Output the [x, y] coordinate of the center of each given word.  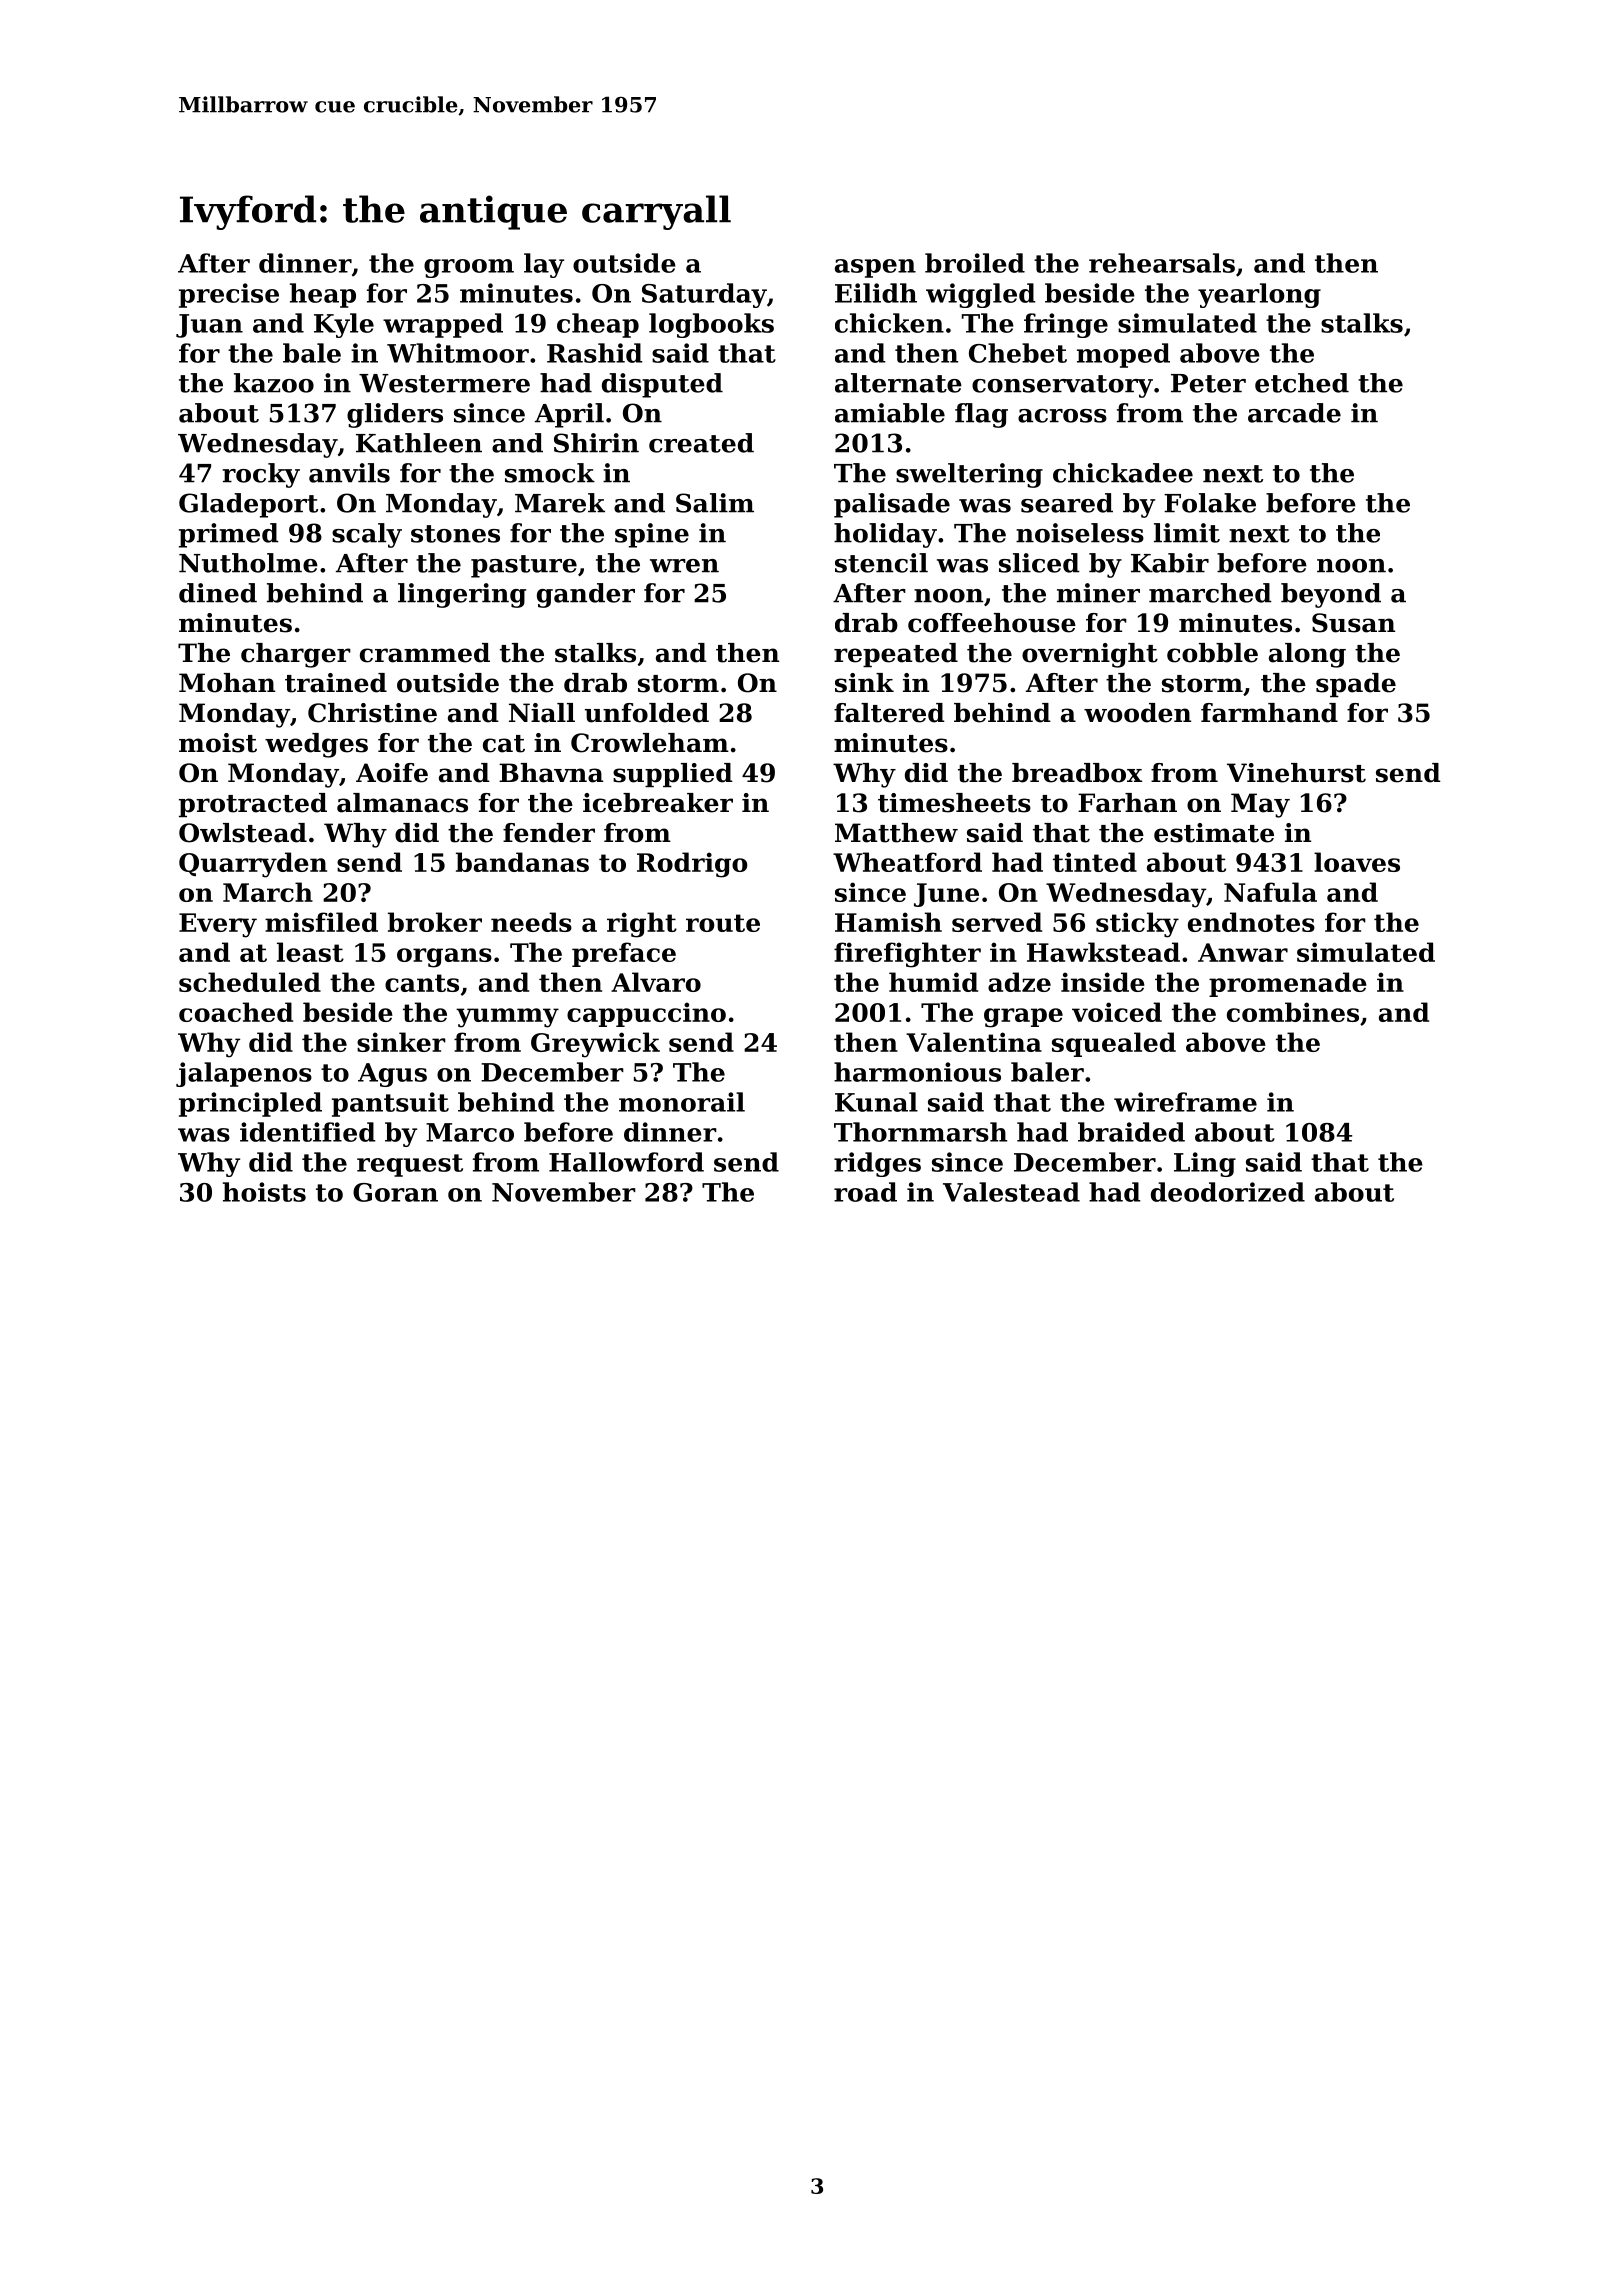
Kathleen [419, 443]
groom [469, 268]
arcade [1294, 413]
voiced [1117, 1012]
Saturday [704, 295]
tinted [1095, 862]
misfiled [321, 922]
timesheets [954, 803]
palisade [892, 505]
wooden [1137, 713]
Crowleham [650, 743]
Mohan [227, 683]
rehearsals [1162, 263]
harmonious [917, 1072]
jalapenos [244, 1074]
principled [250, 1104]
